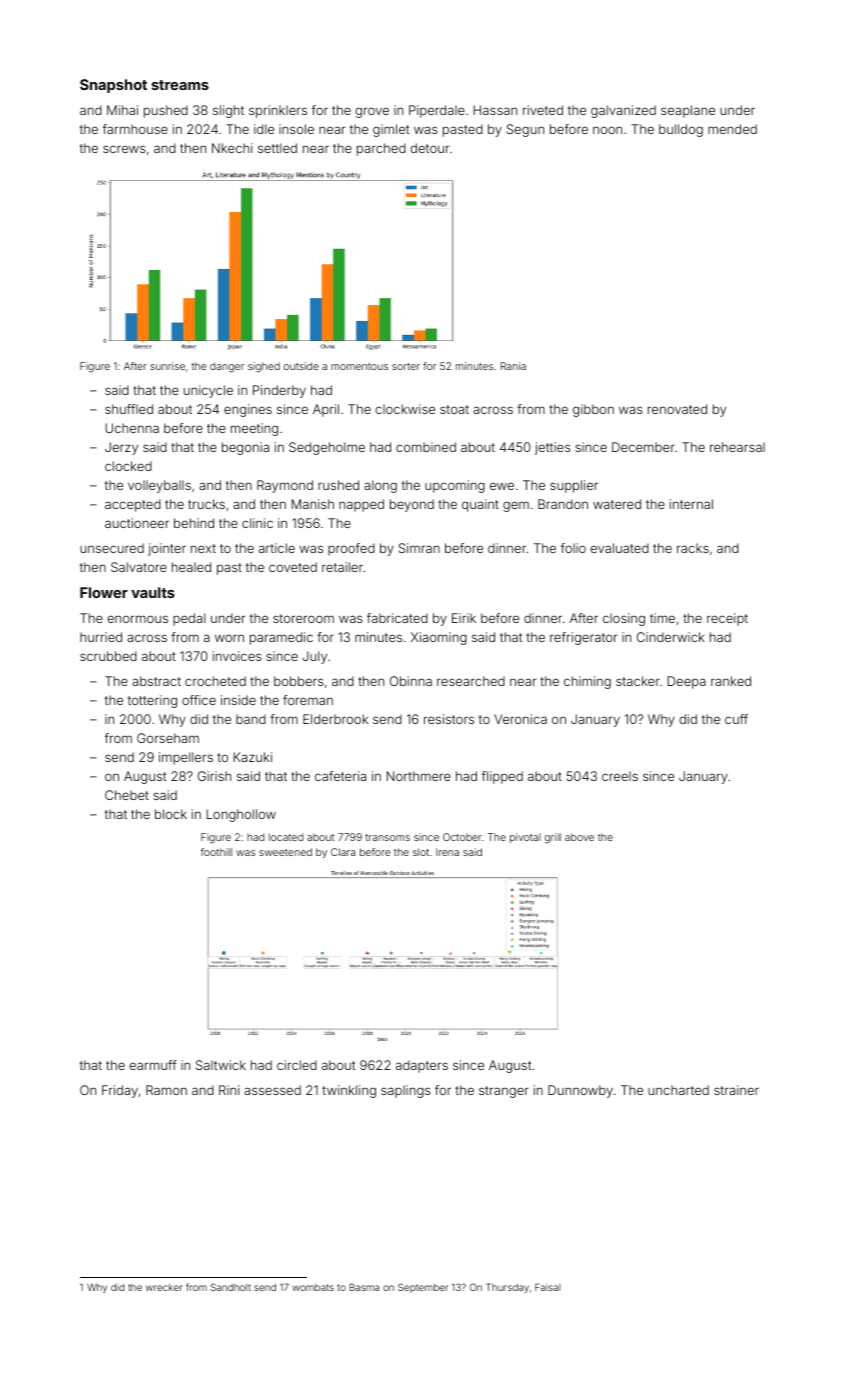  I want to click on auctioneer, so click(137, 523).
